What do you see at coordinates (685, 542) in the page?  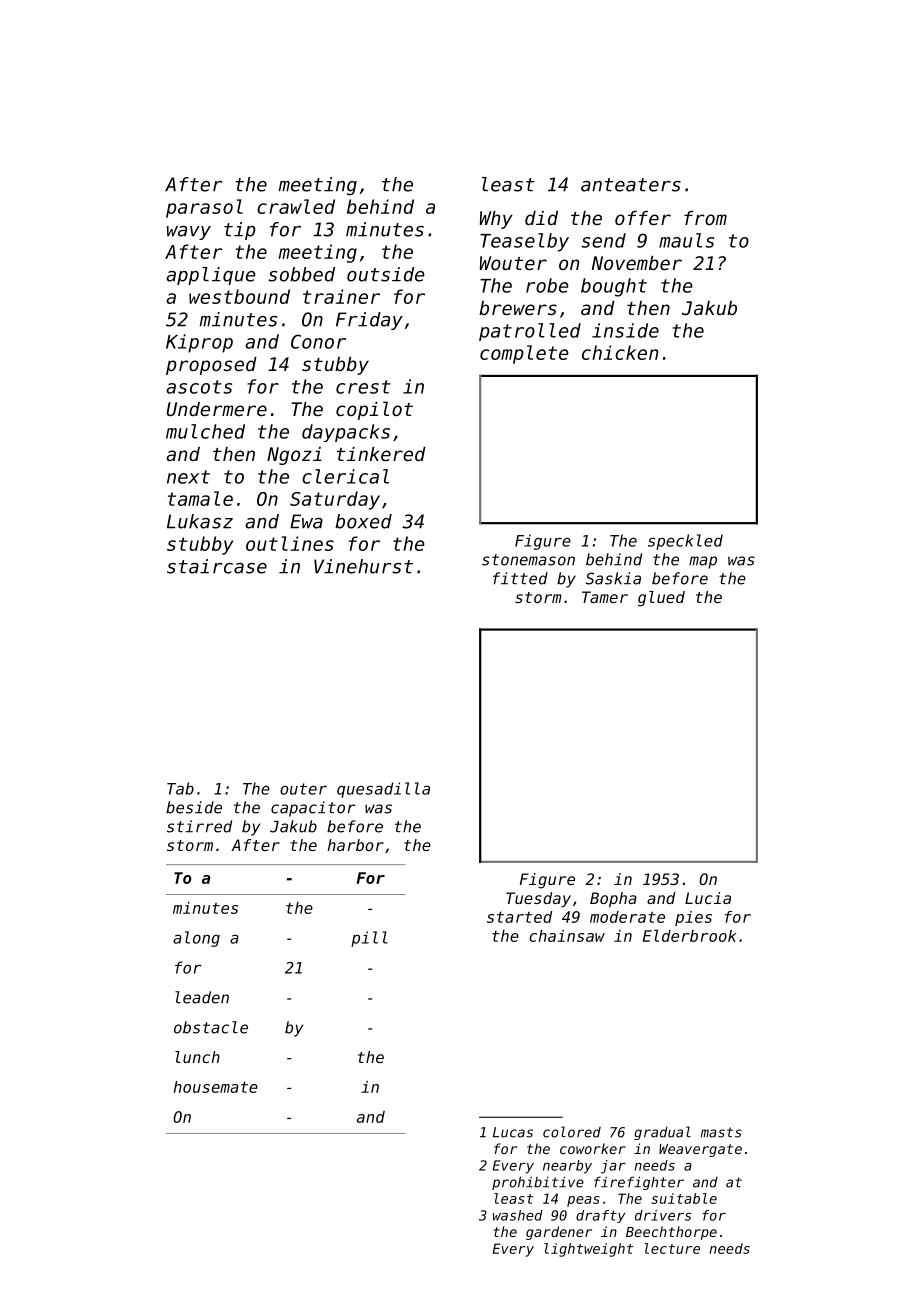 I see `speckled` at bounding box center [685, 542].
